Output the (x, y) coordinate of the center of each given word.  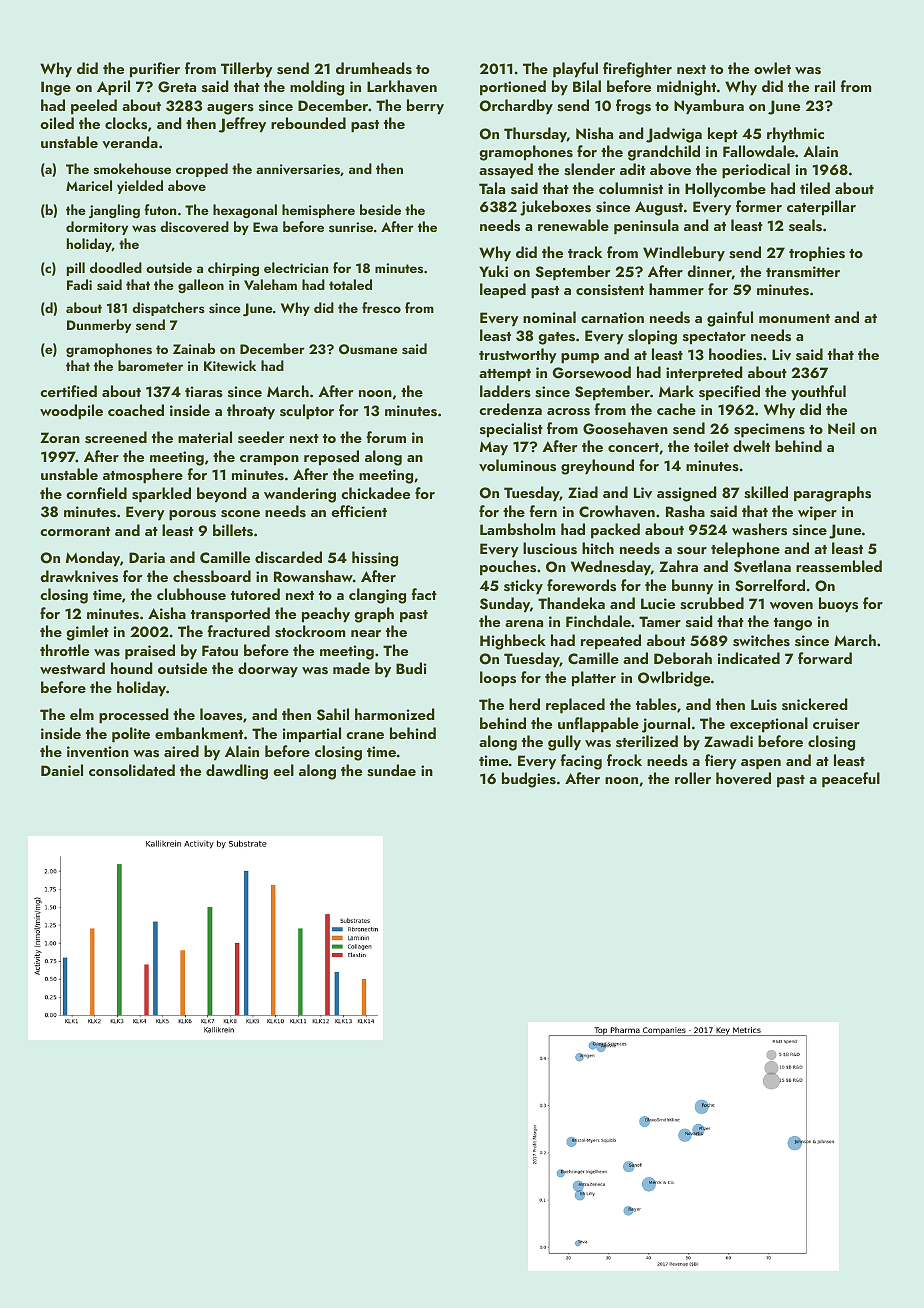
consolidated (132, 770)
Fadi (79, 284)
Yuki (493, 271)
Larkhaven (402, 86)
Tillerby (247, 70)
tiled (815, 188)
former (759, 206)
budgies (529, 780)
